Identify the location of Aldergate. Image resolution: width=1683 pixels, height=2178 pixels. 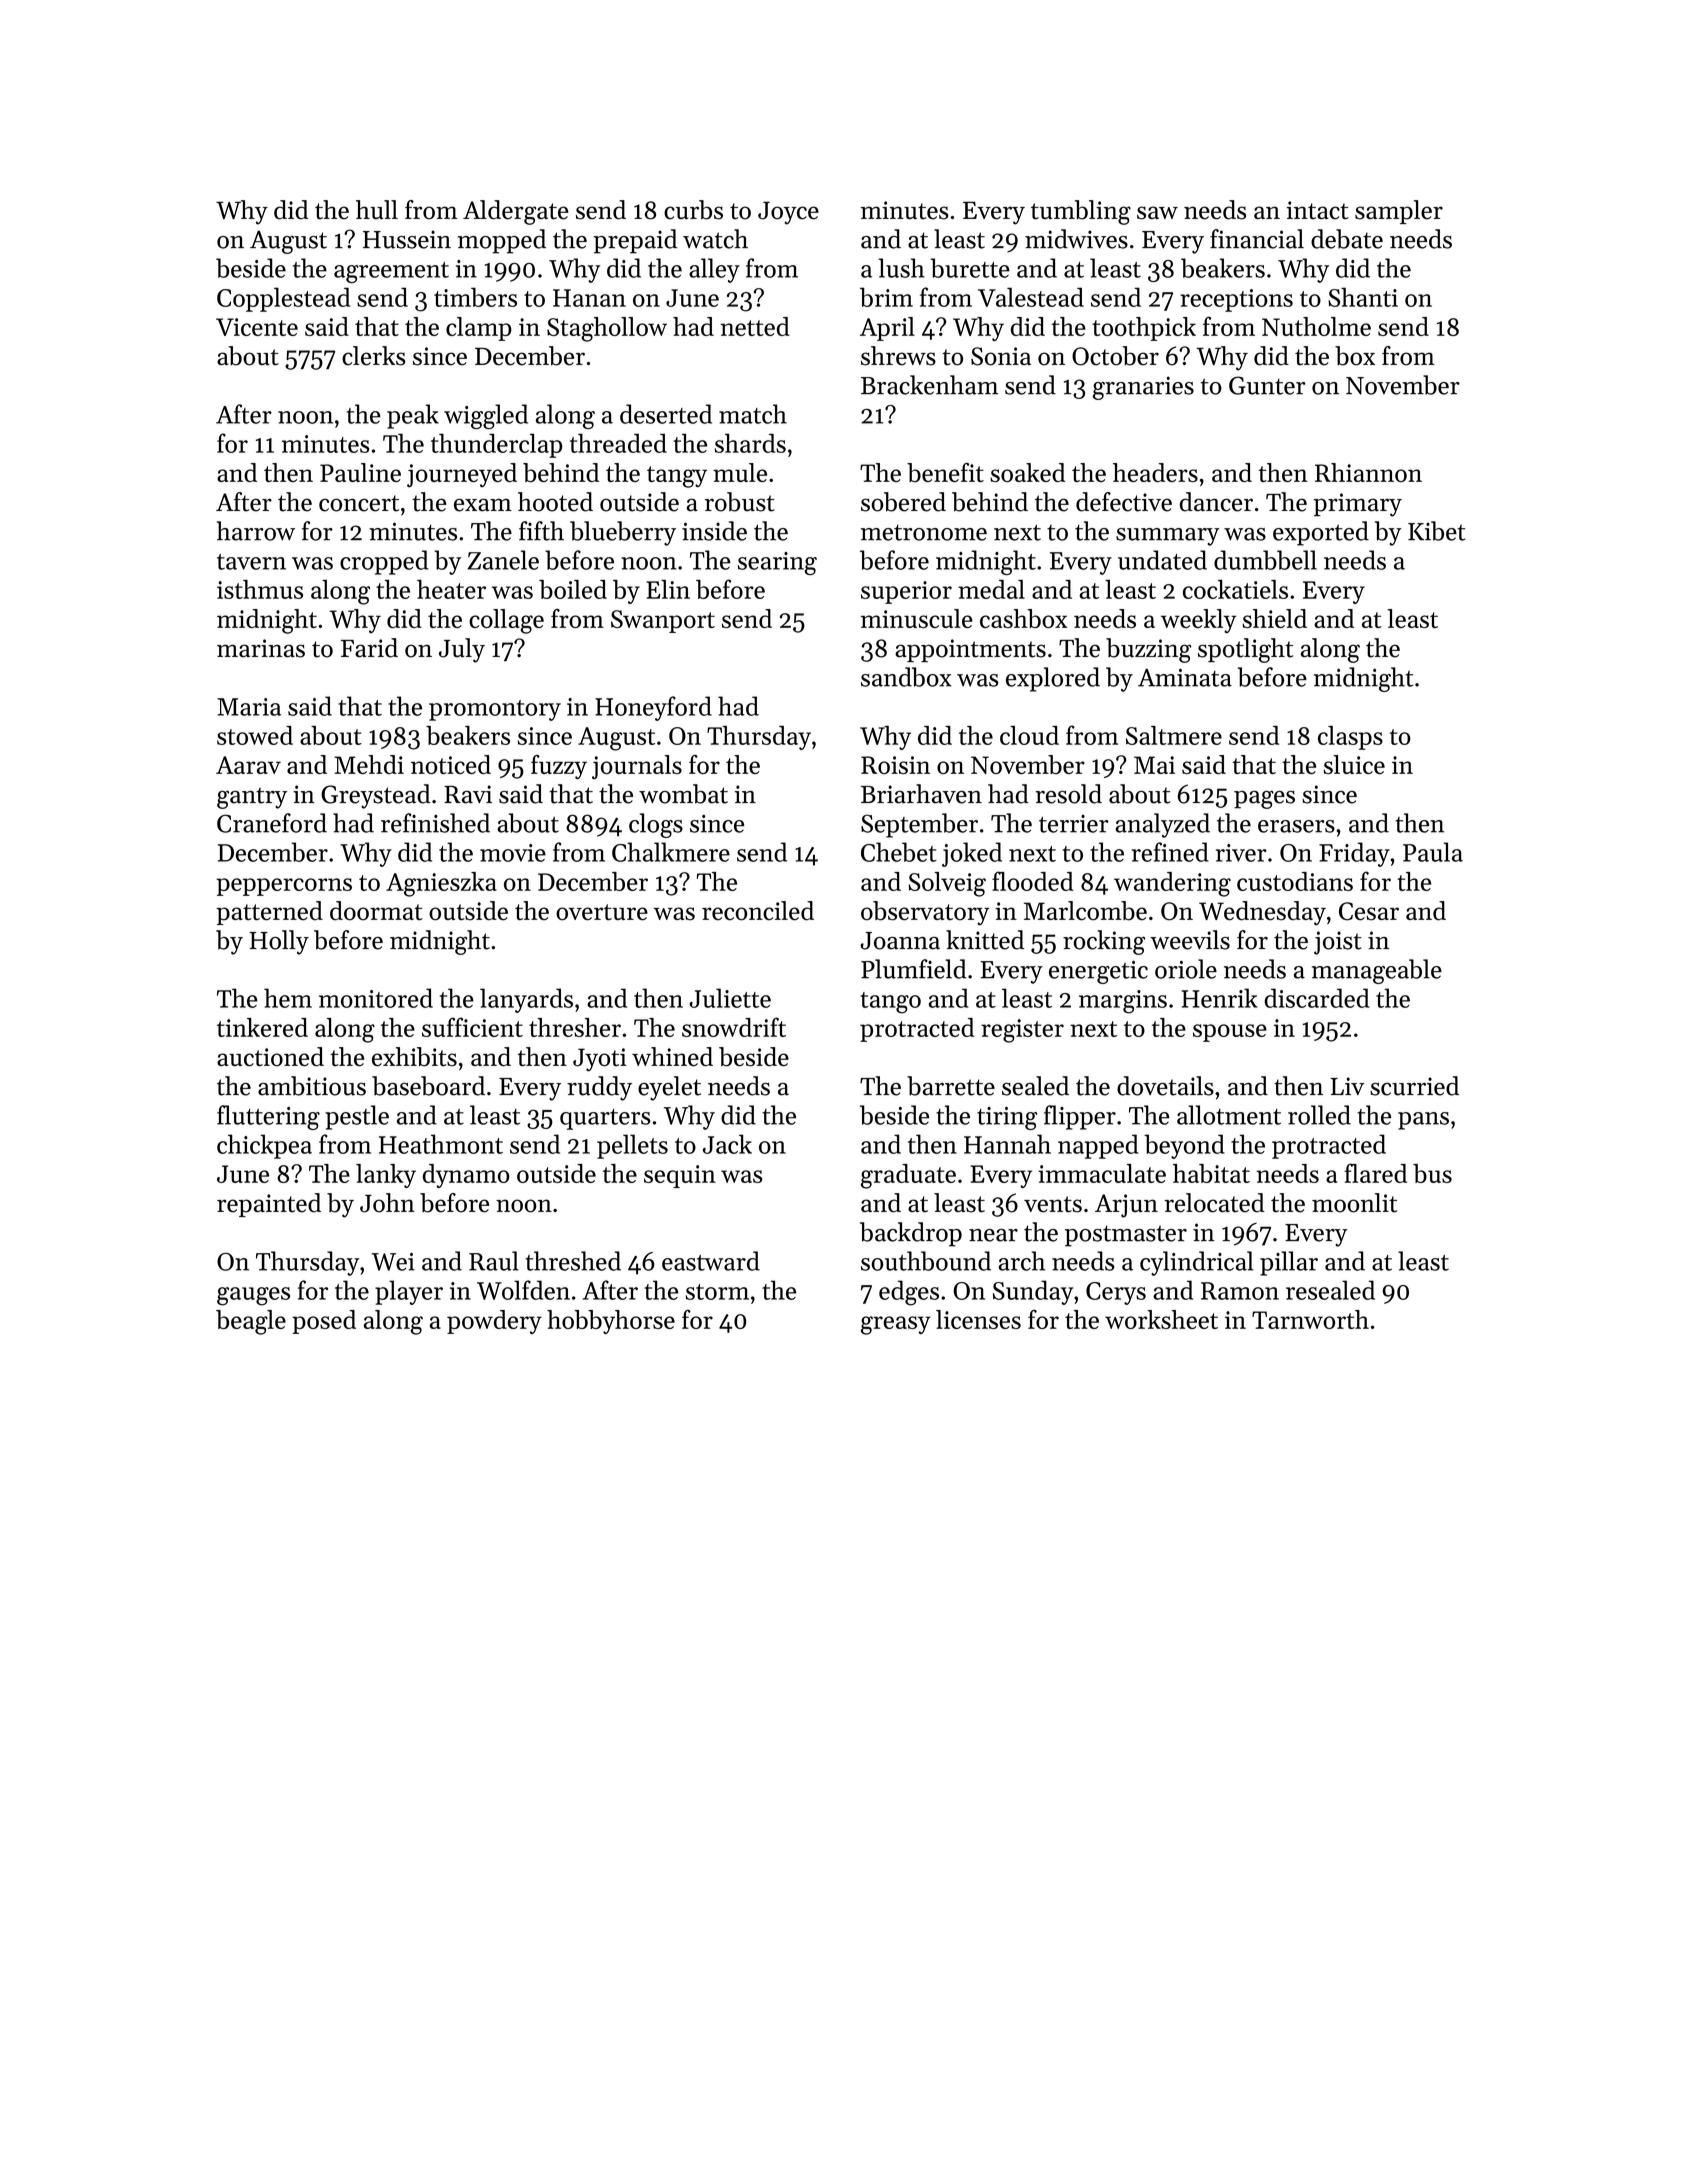
(515, 212).
